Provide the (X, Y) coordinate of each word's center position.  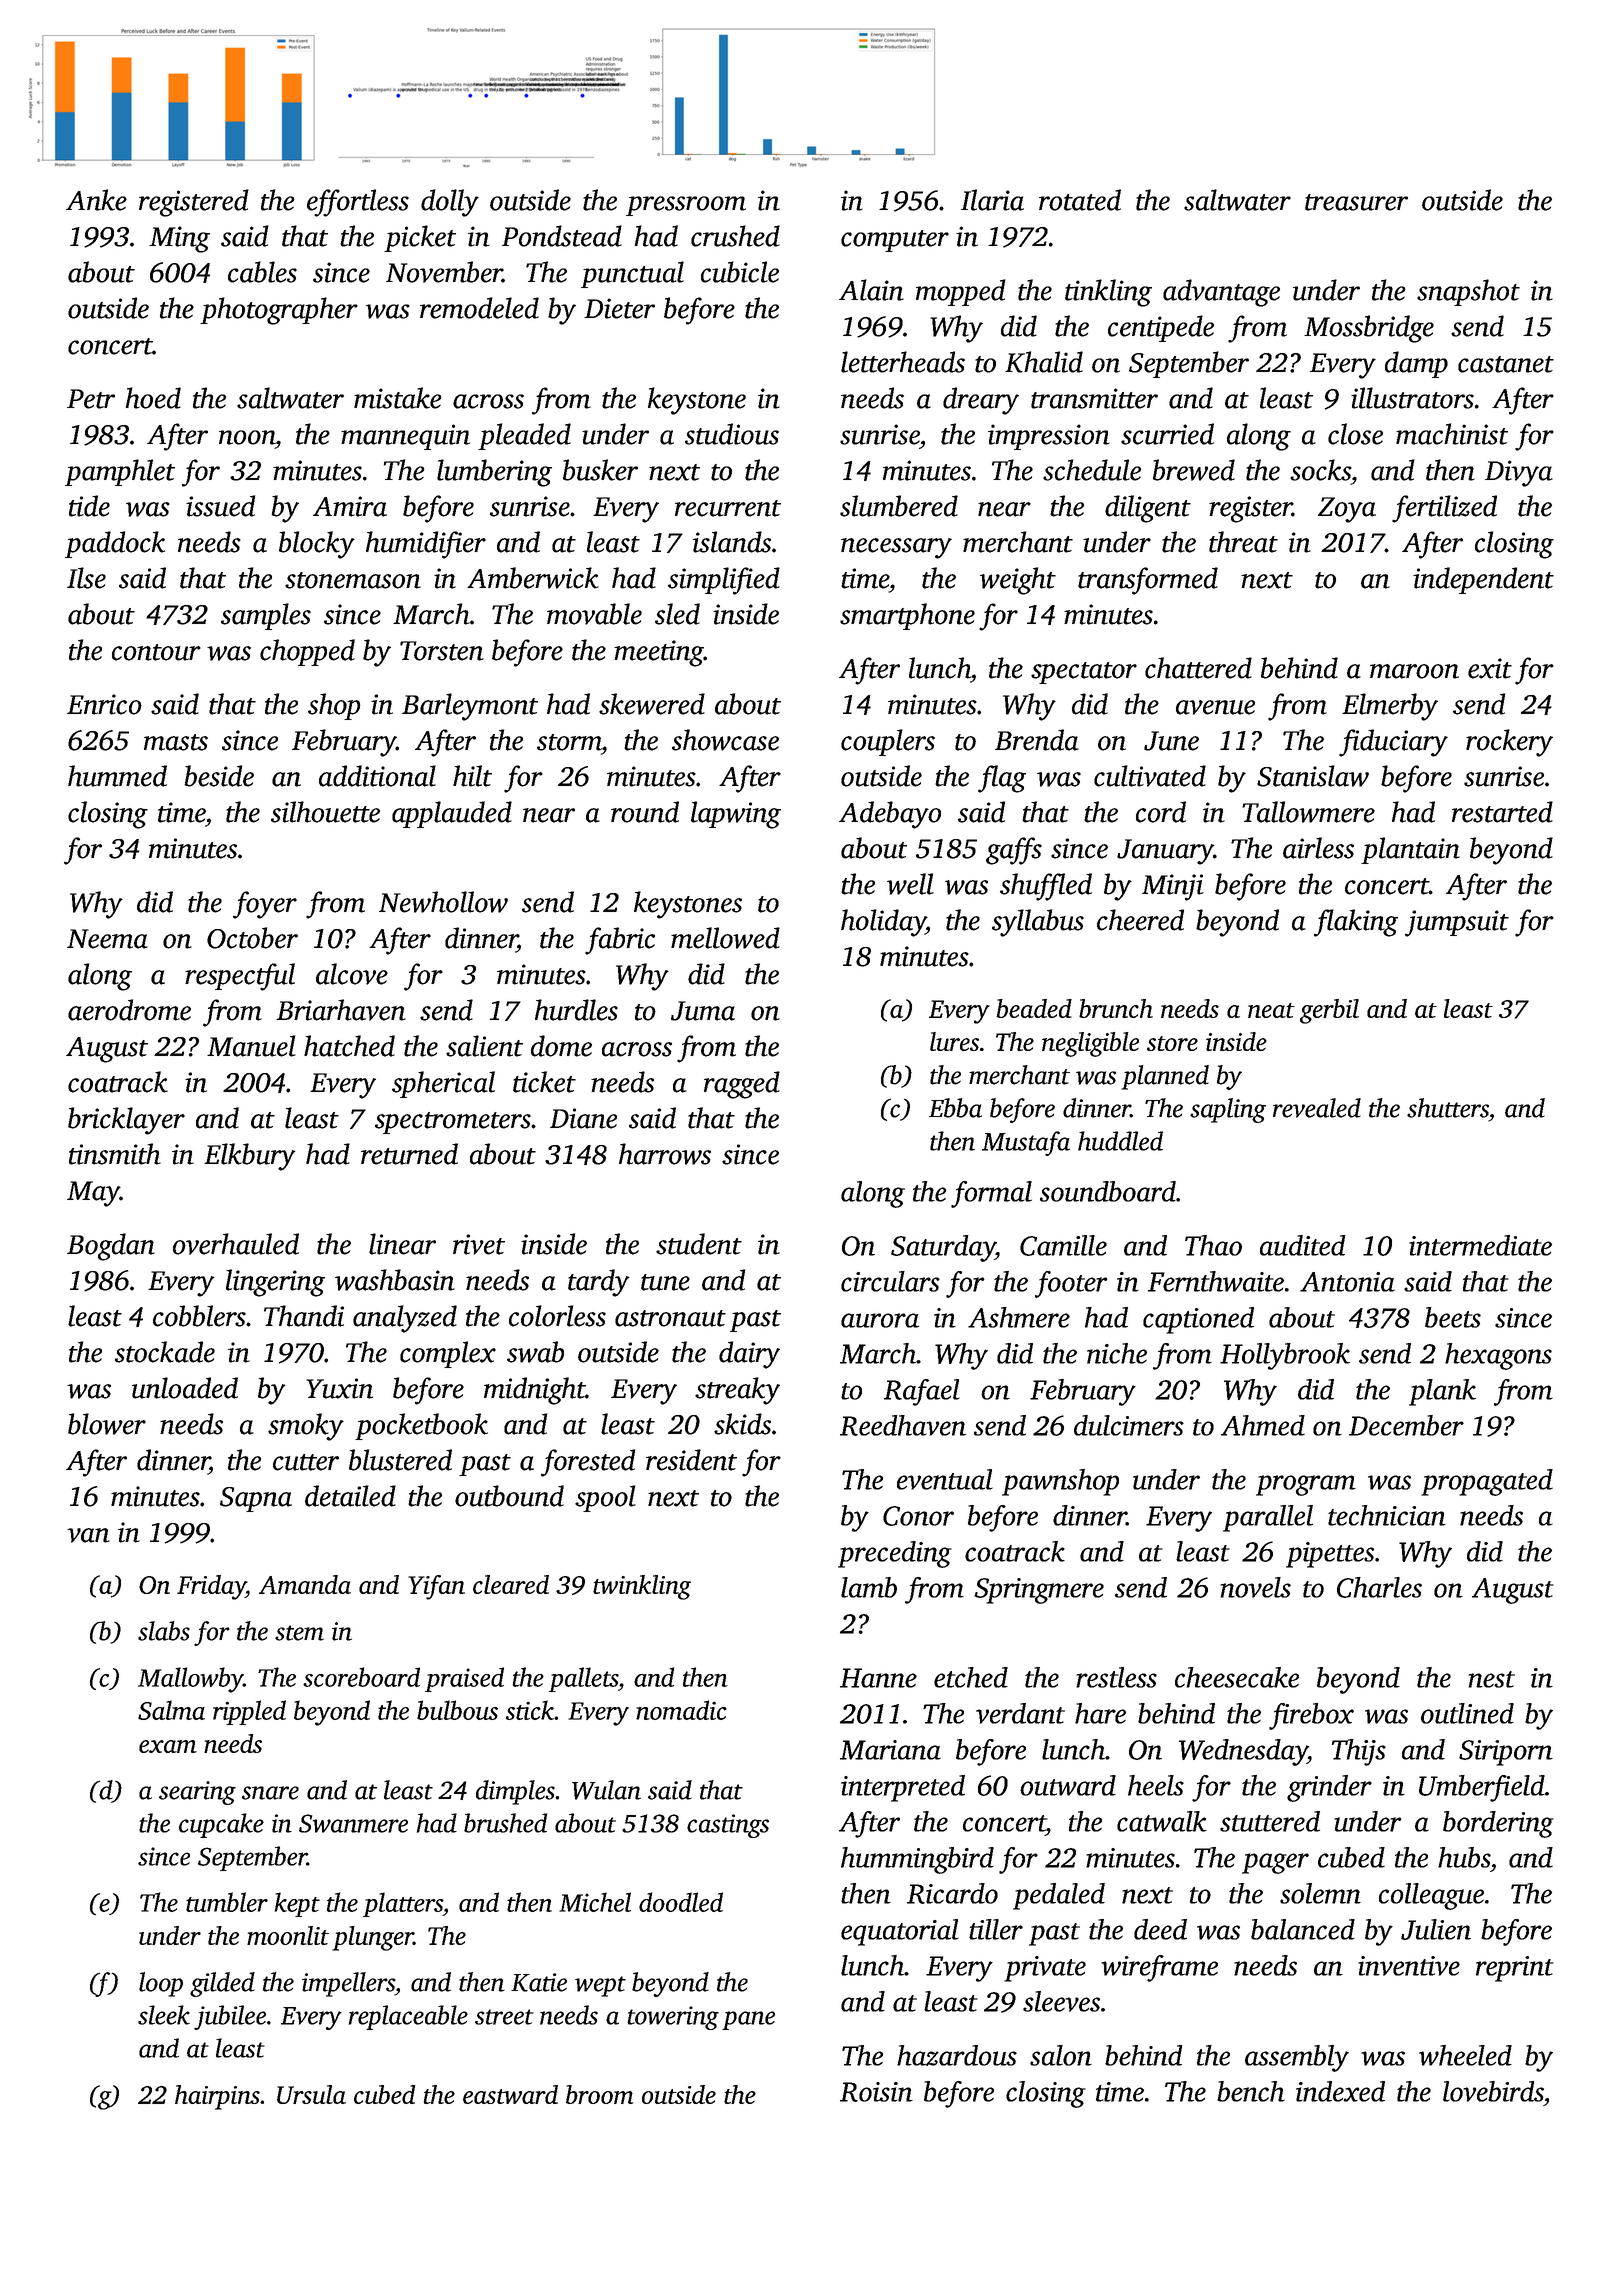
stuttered (1270, 1821)
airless (1318, 848)
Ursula (311, 2094)
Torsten (442, 651)
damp (1416, 364)
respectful (240, 977)
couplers (888, 742)
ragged (742, 1085)
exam (168, 1746)
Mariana (890, 1750)
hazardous (957, 2055)
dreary (981, 401)
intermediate (1480, 1245)
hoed (153, 398)
